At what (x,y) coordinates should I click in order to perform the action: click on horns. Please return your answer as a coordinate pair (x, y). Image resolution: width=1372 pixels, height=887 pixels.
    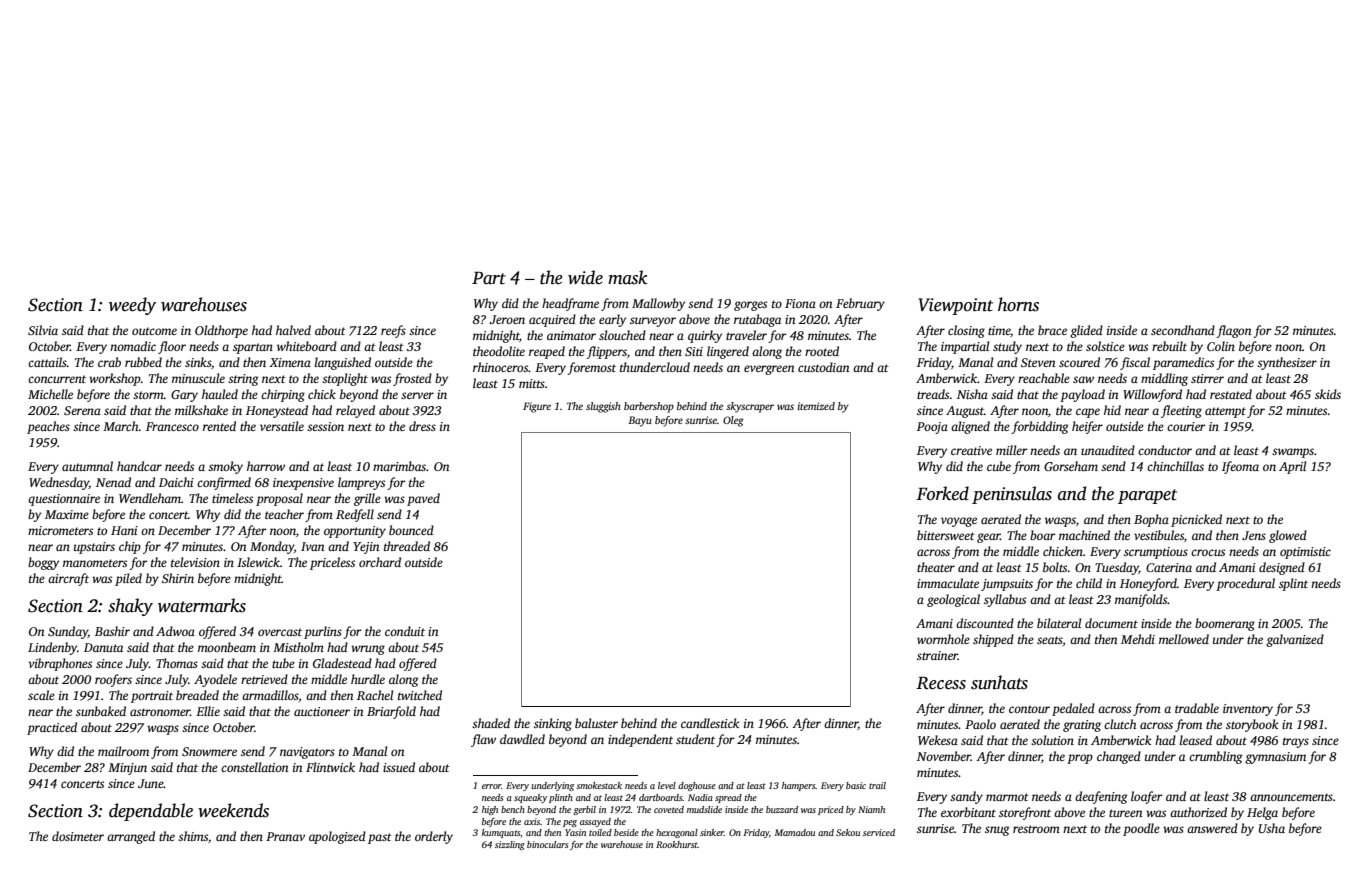
    Looking at the image, I should click on (1018, 304).
